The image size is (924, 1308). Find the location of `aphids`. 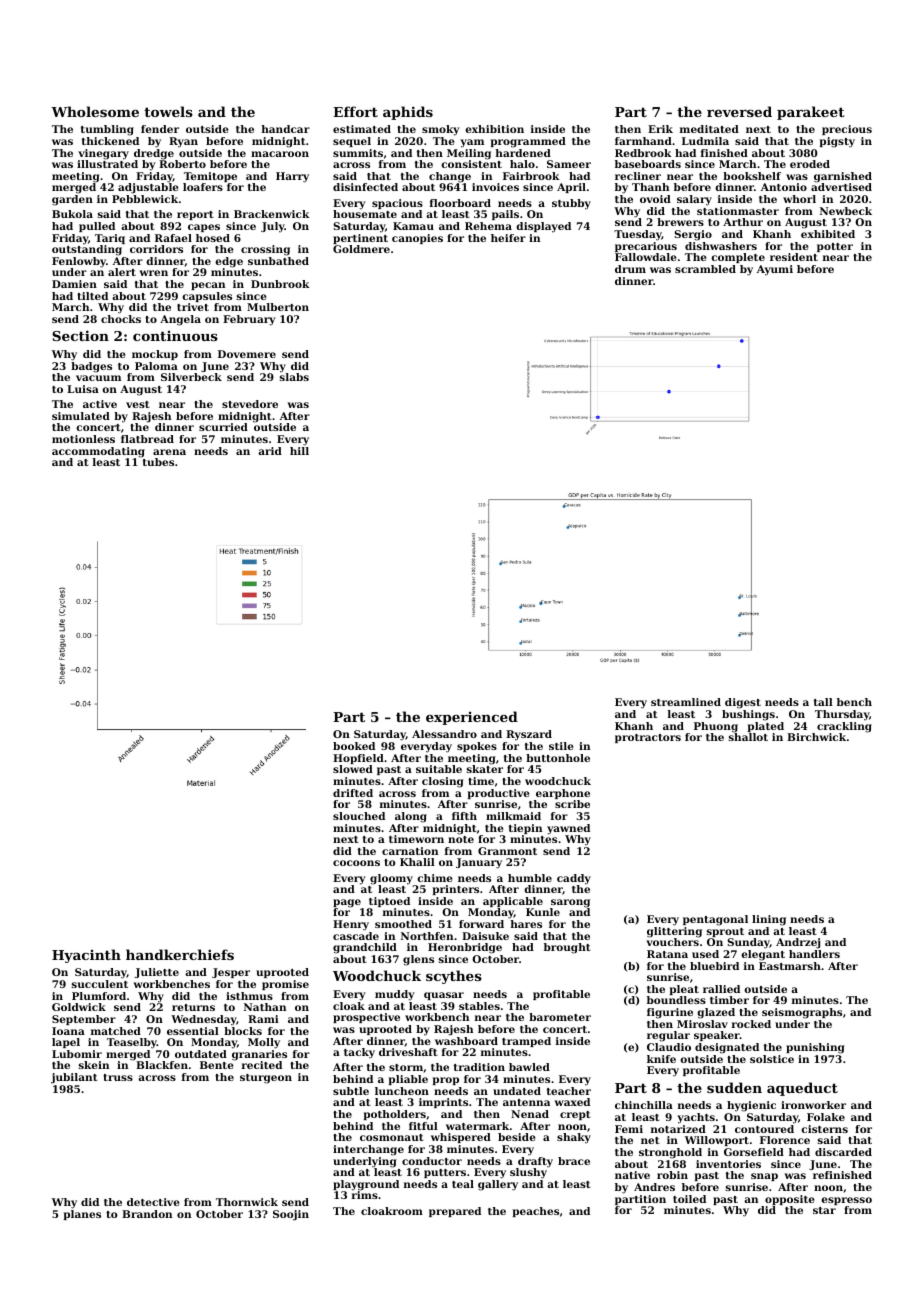

aphids is located at coordinates (408, 113).
